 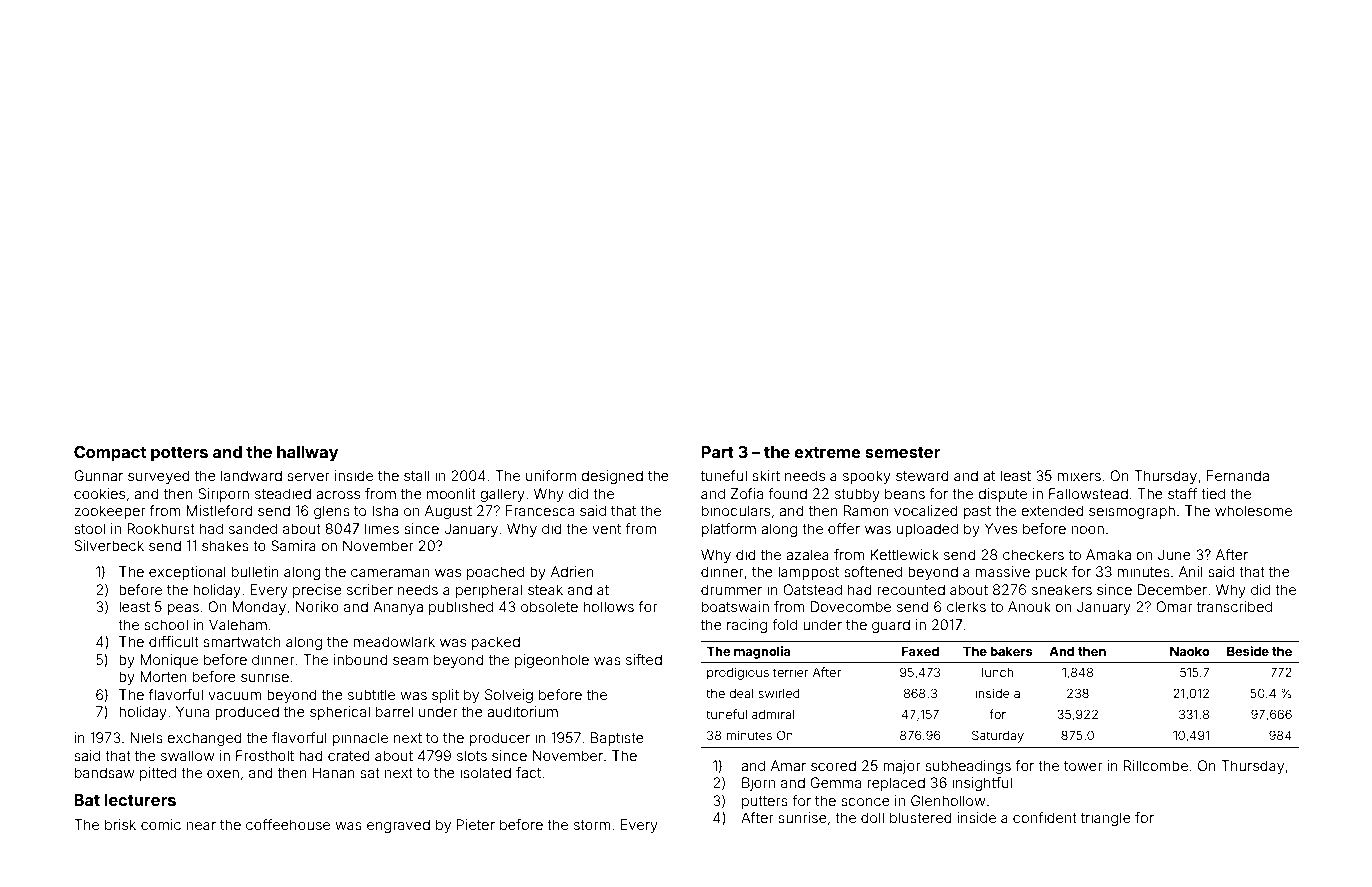 What do you see at coordinates (120, 824) in the screenshot?
I see `brisk` at bounding box center [120, 824].
